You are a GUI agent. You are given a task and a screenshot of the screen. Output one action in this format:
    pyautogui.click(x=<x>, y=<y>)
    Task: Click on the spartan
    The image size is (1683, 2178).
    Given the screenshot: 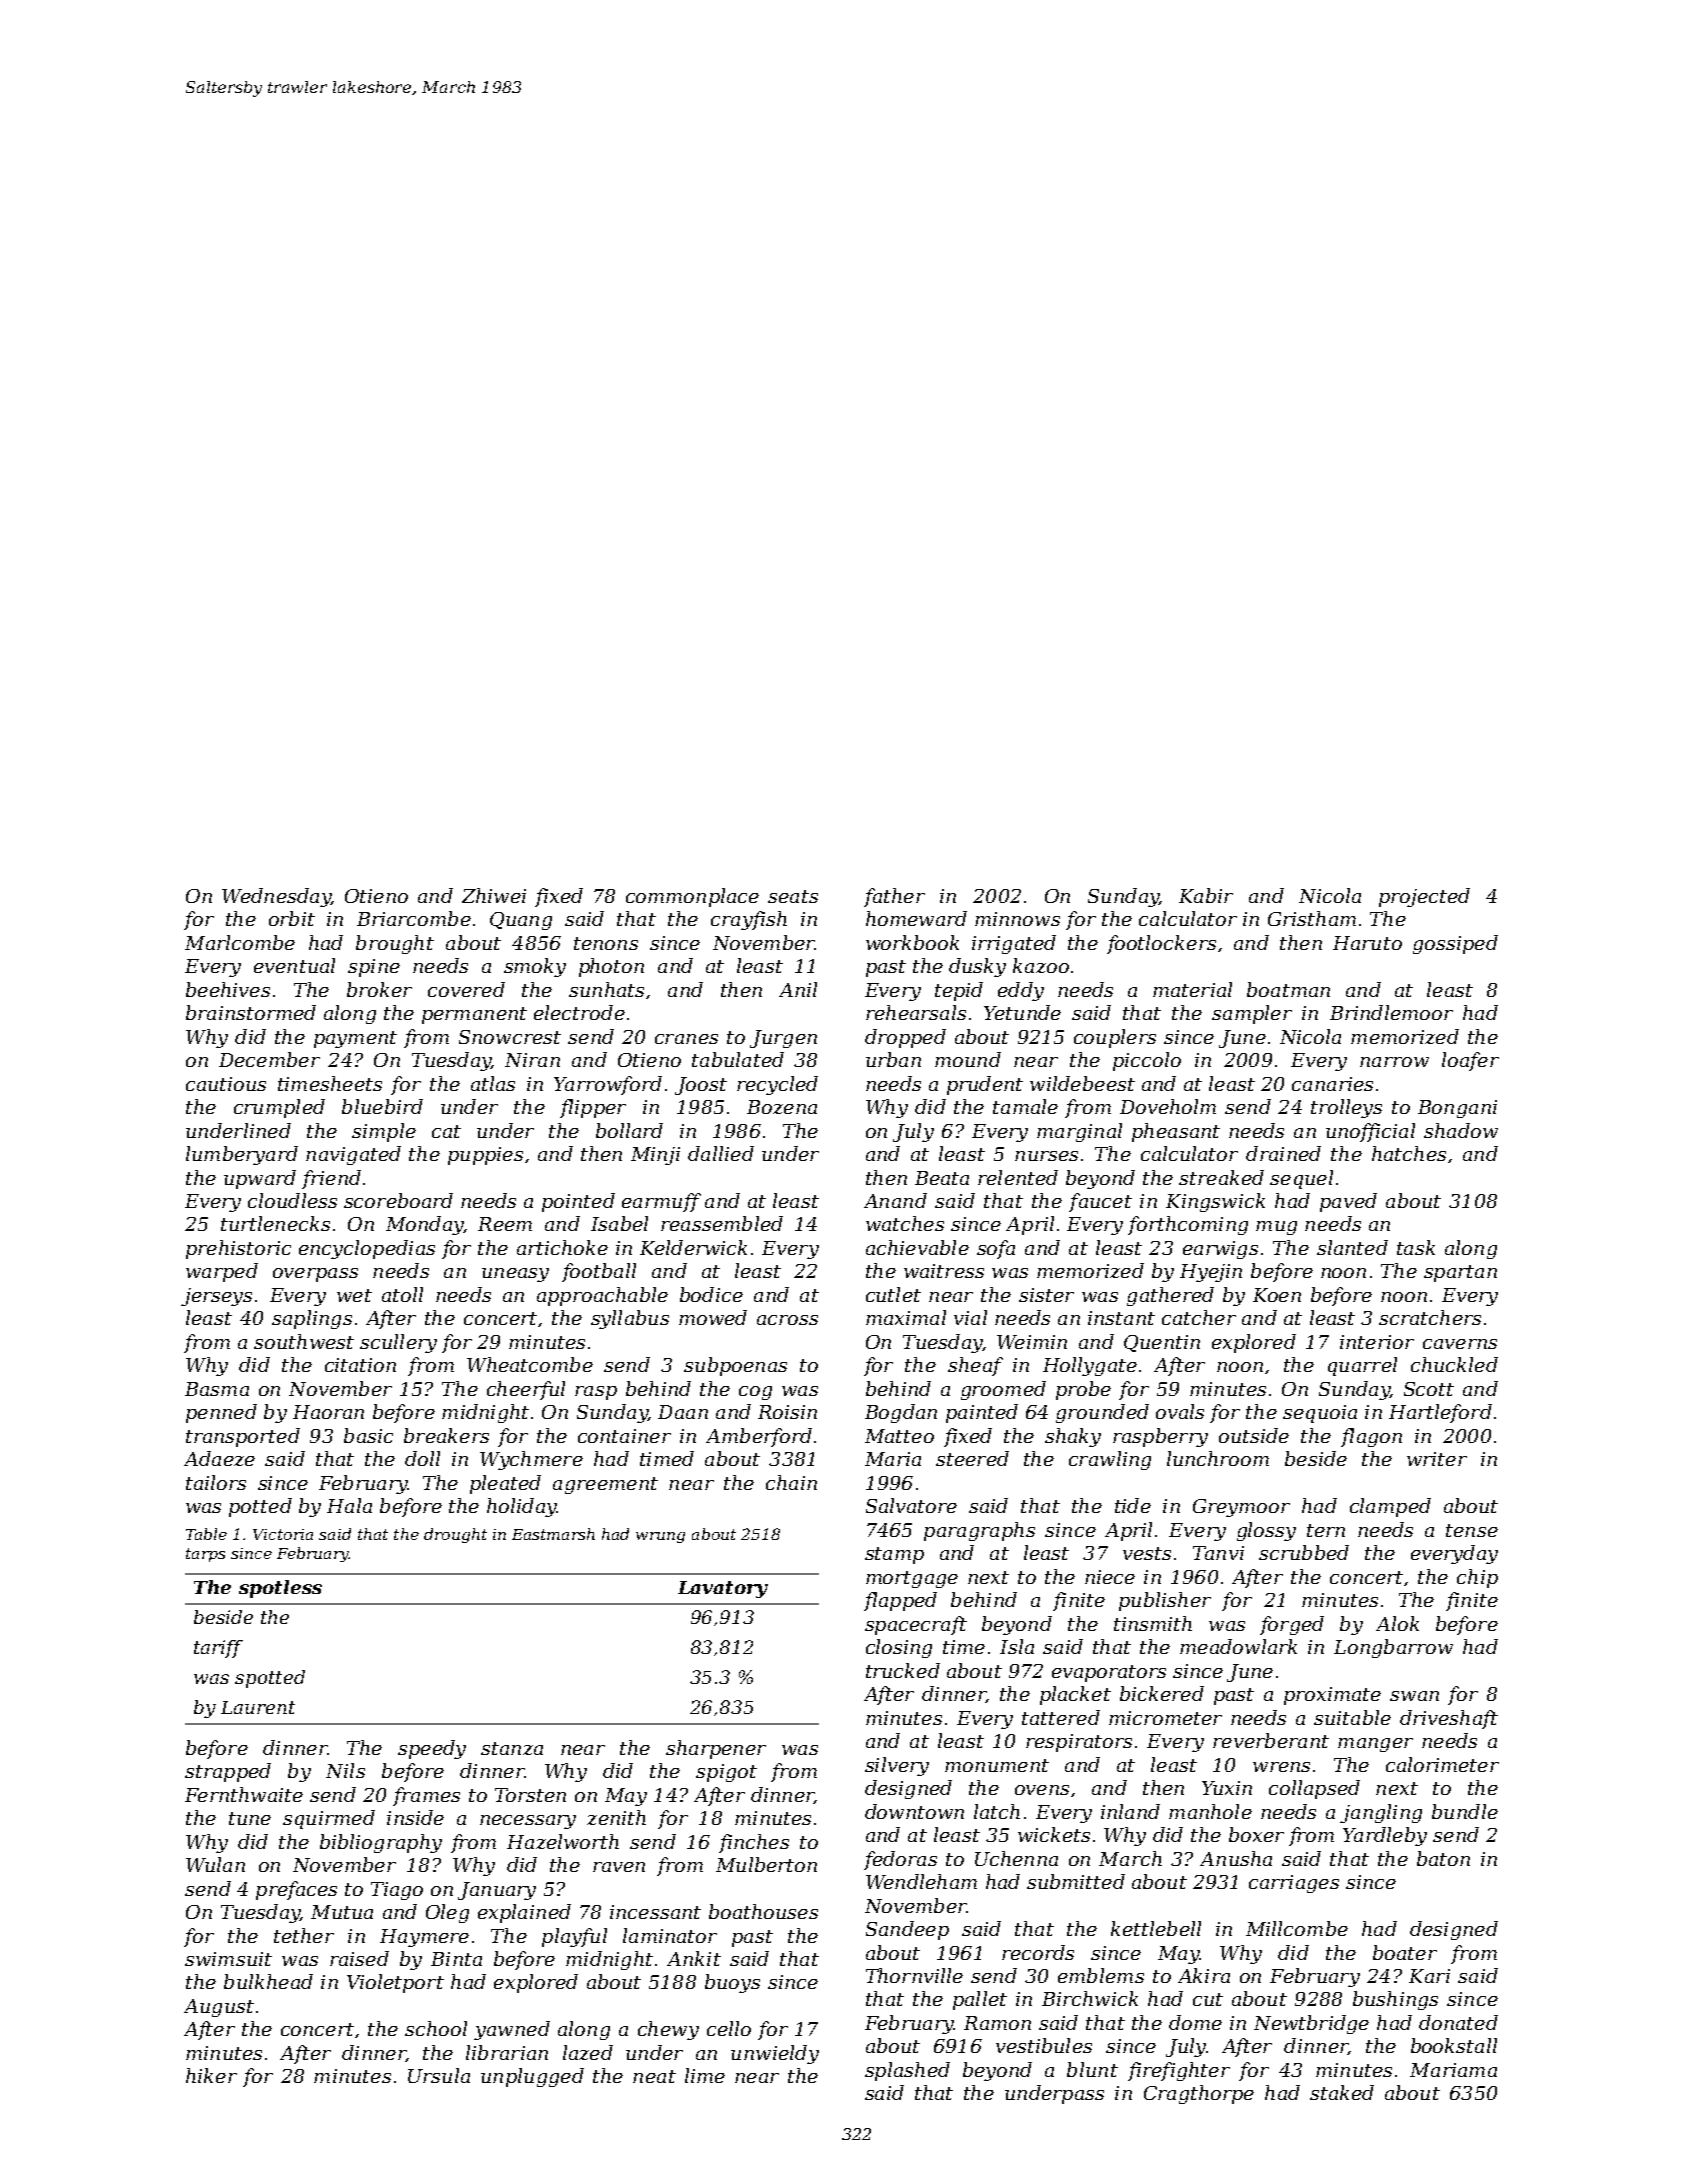 What is the action you would take?
    pyautogui.click(x=1460, y=1273)
